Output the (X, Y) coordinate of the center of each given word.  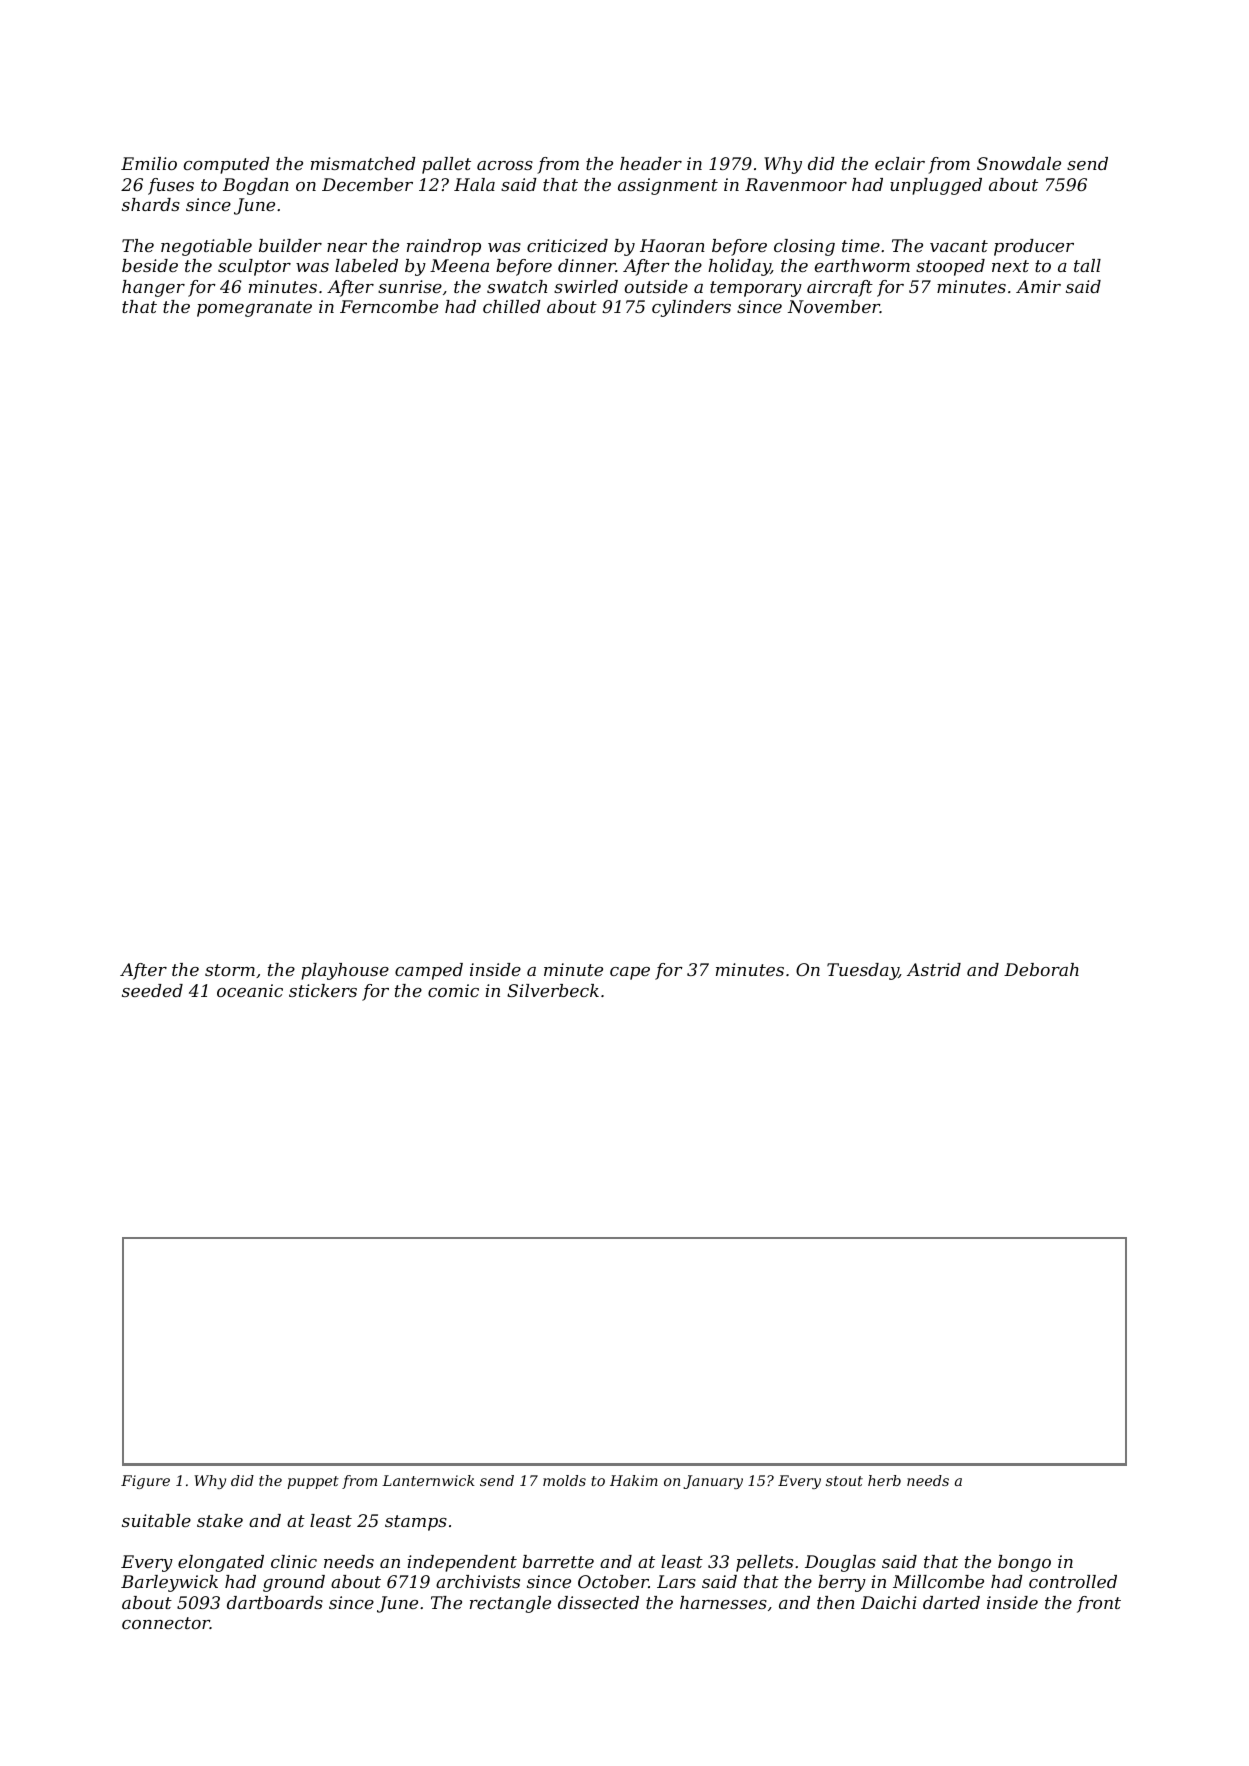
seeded (152, 990)
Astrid (934, 969)
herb (884, 1480)
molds (564, 1480)
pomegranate (254, 309)
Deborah (1041, 969)
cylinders (691, 308)
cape (630, 973)
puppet (313, 1482)
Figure (145, 1482)
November (834, 306)
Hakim (634, 1480)
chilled (512, 306)
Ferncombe (389, 306)
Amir (1038, 286)
